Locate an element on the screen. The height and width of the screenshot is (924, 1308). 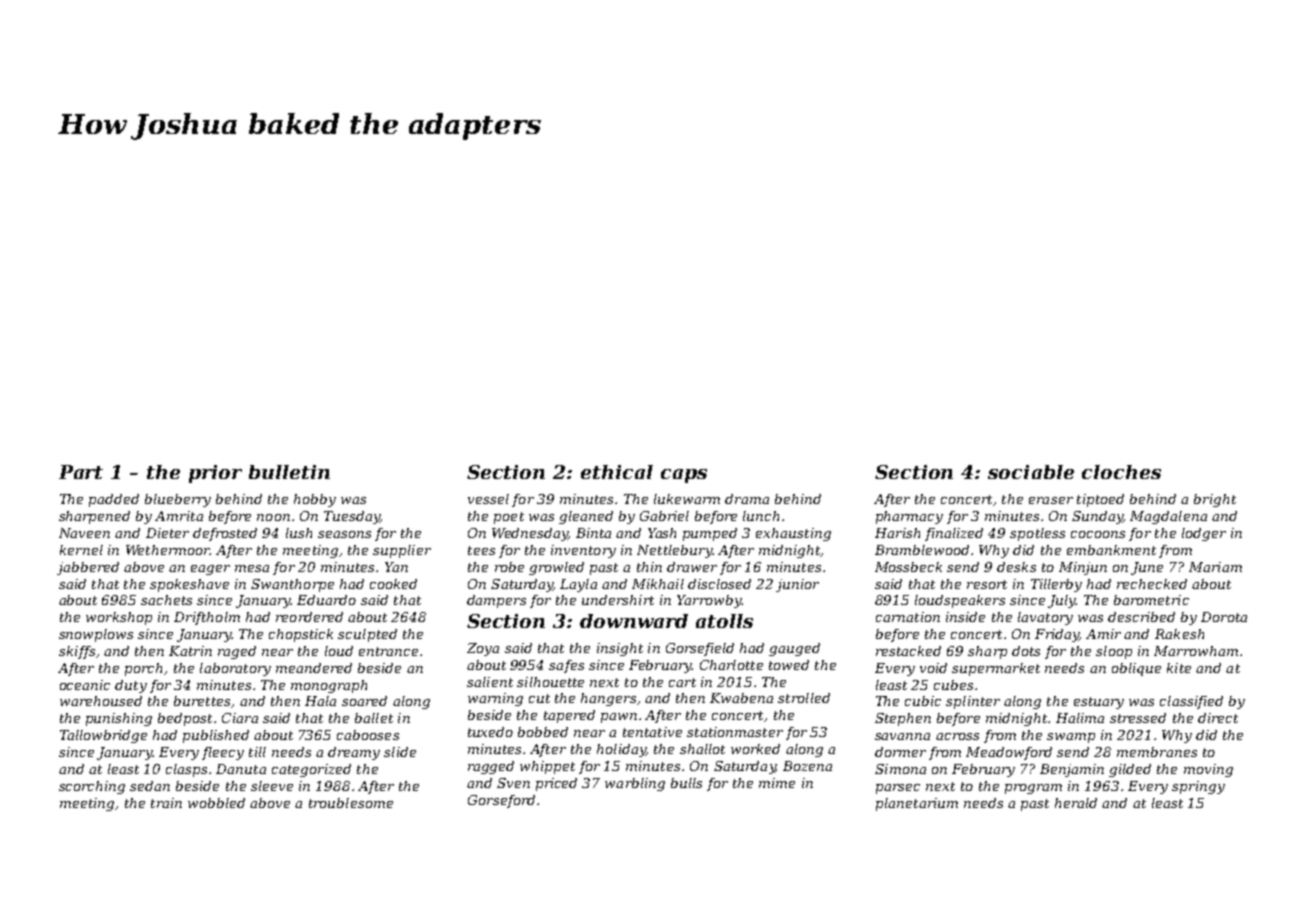
bulls is located at coordinates (686, 783).
